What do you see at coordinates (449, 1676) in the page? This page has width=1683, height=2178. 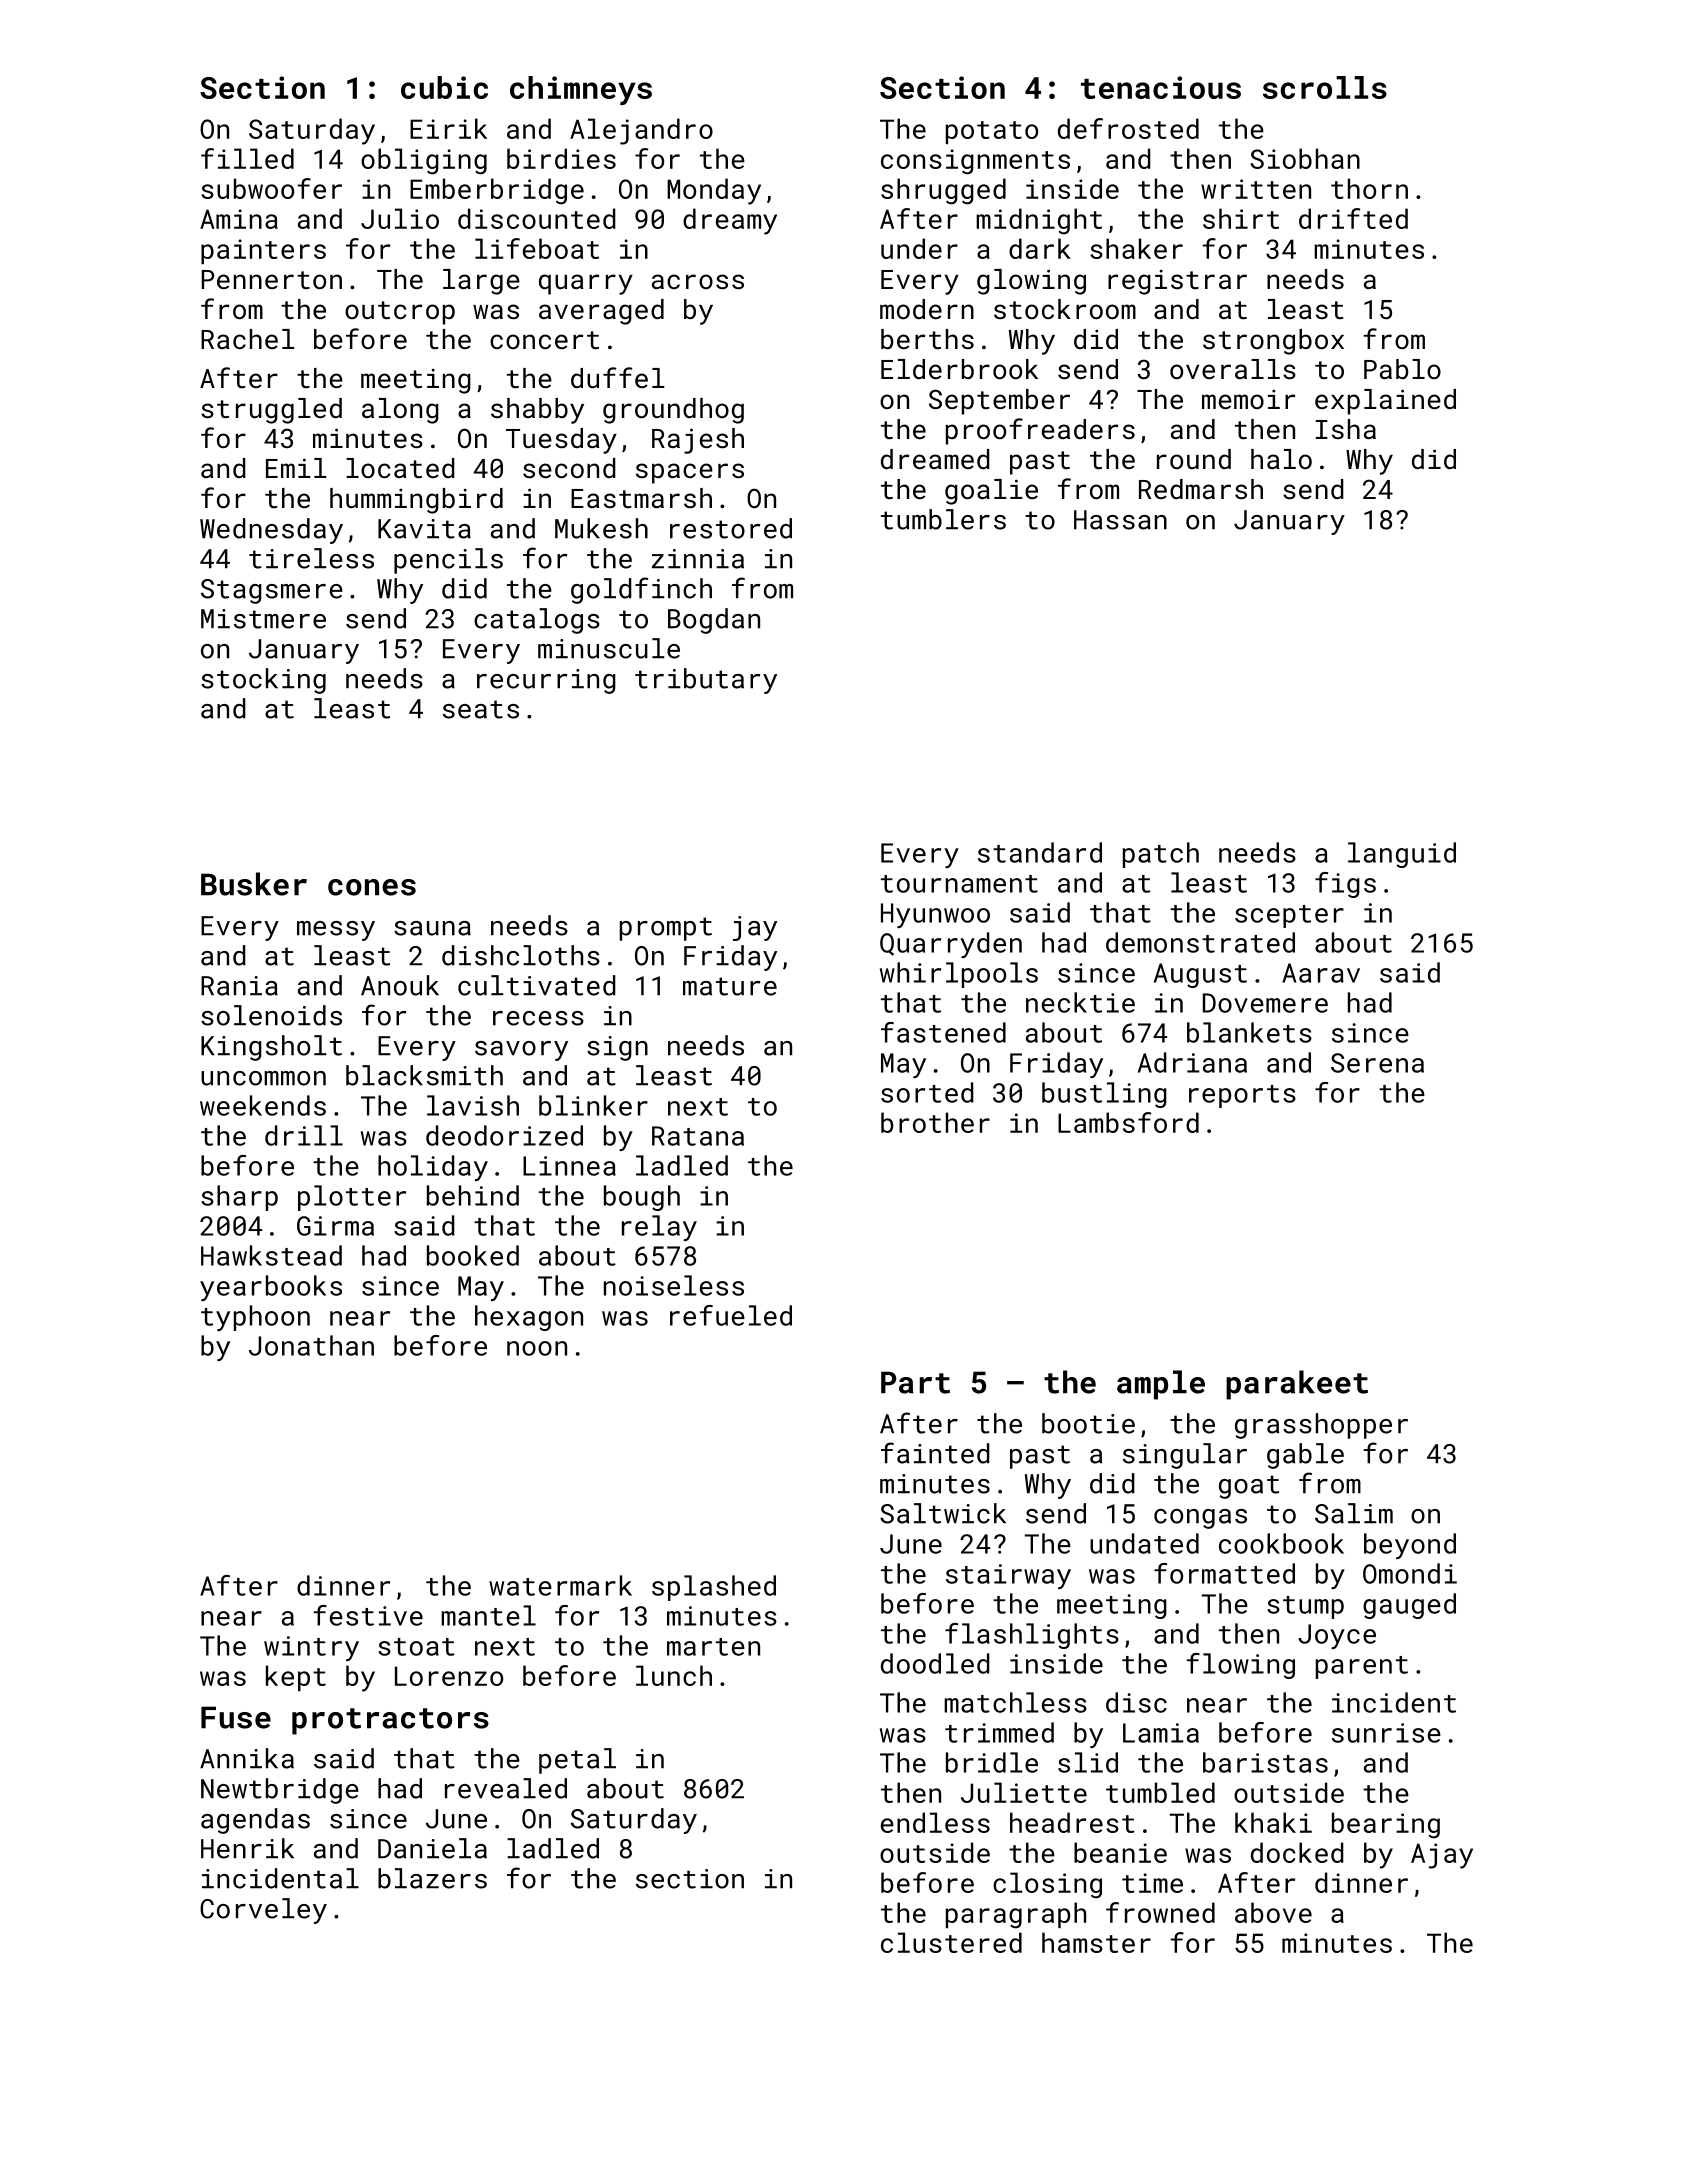 I see `Lorenzo` at bounding box center [449, 1676].
